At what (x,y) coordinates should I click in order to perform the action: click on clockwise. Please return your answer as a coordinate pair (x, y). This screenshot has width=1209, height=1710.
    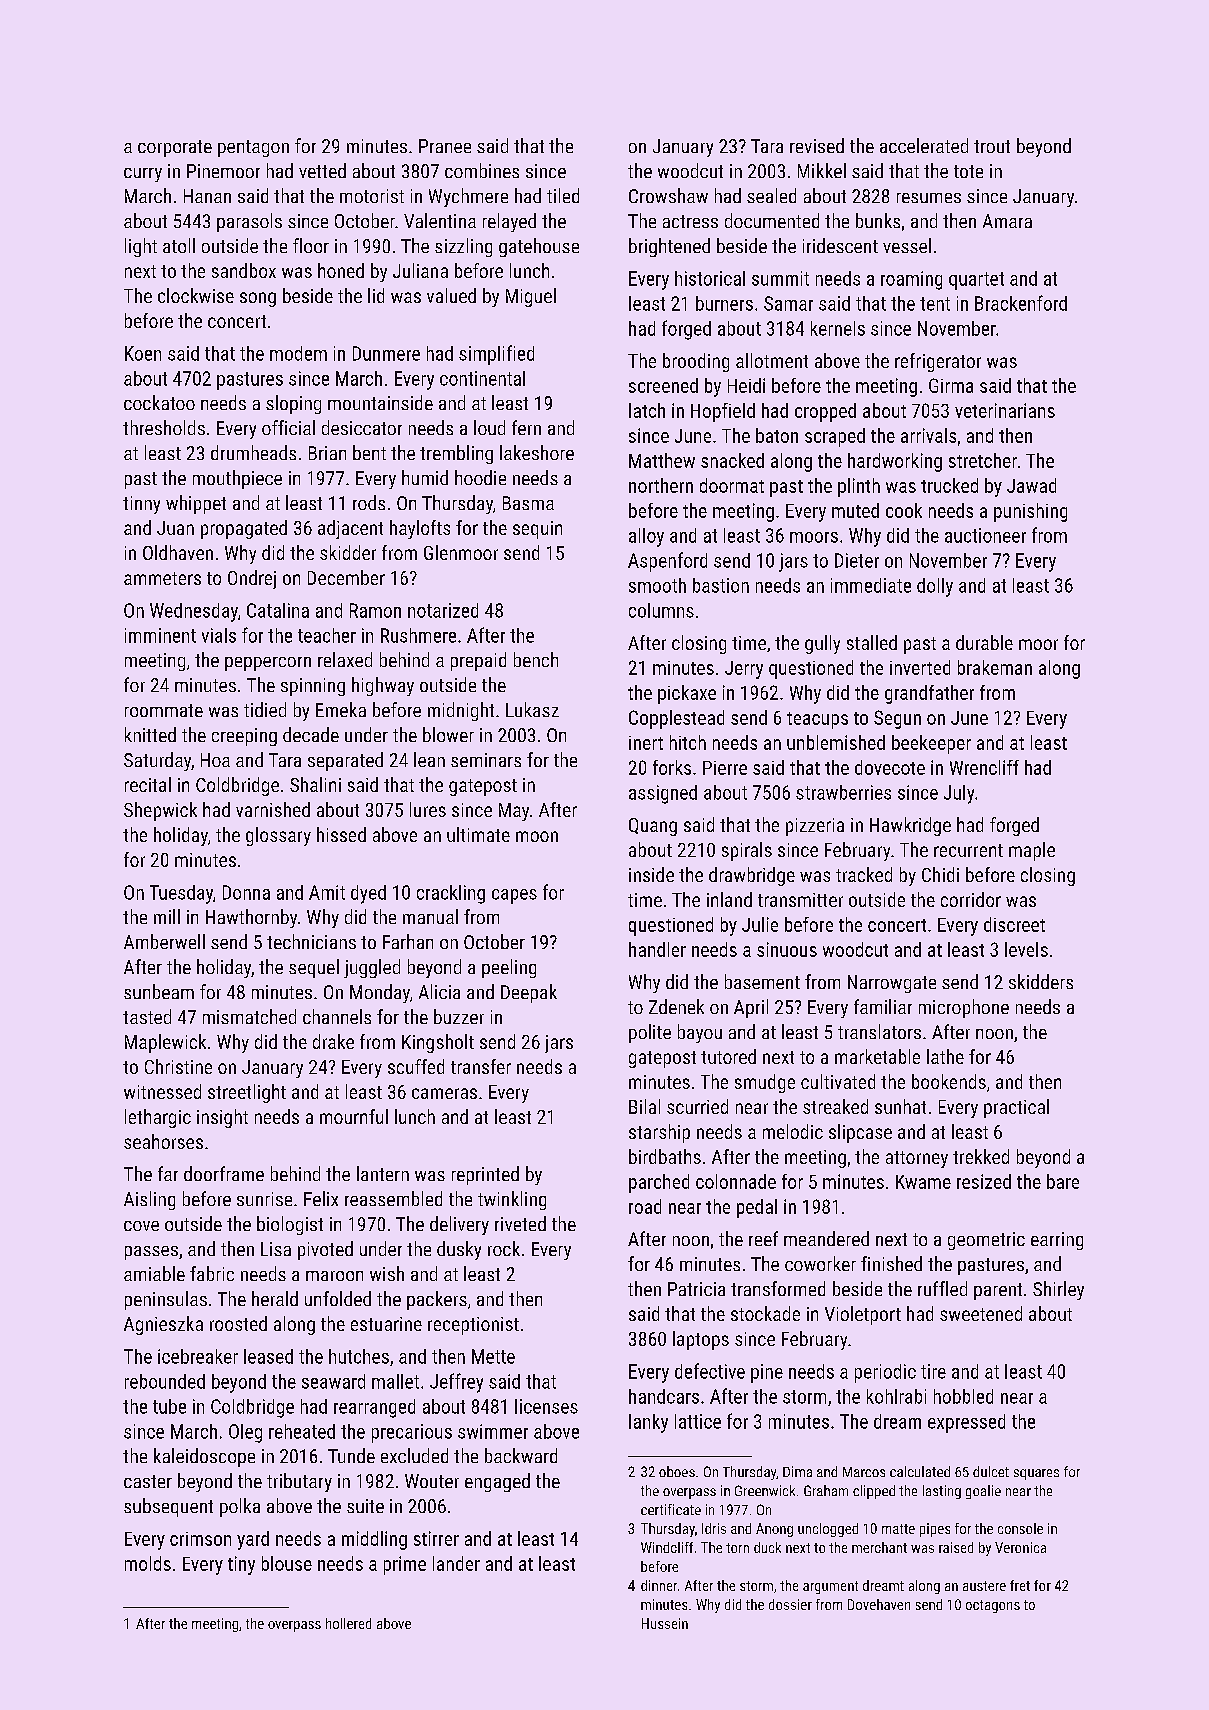
    Looking at the image, I should click on (196, 295).
